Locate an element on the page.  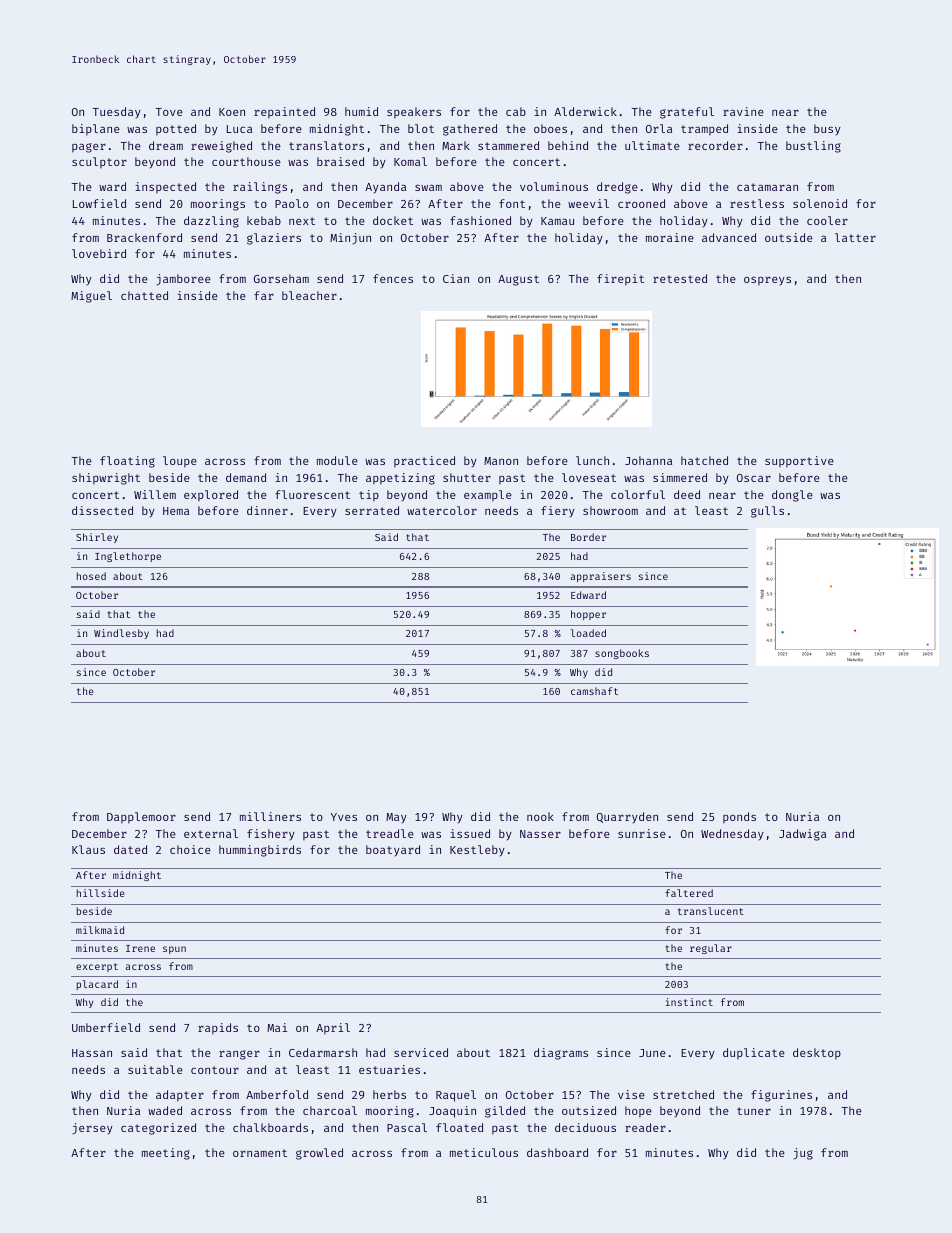
Tove is located at coordinates (169, 112).
